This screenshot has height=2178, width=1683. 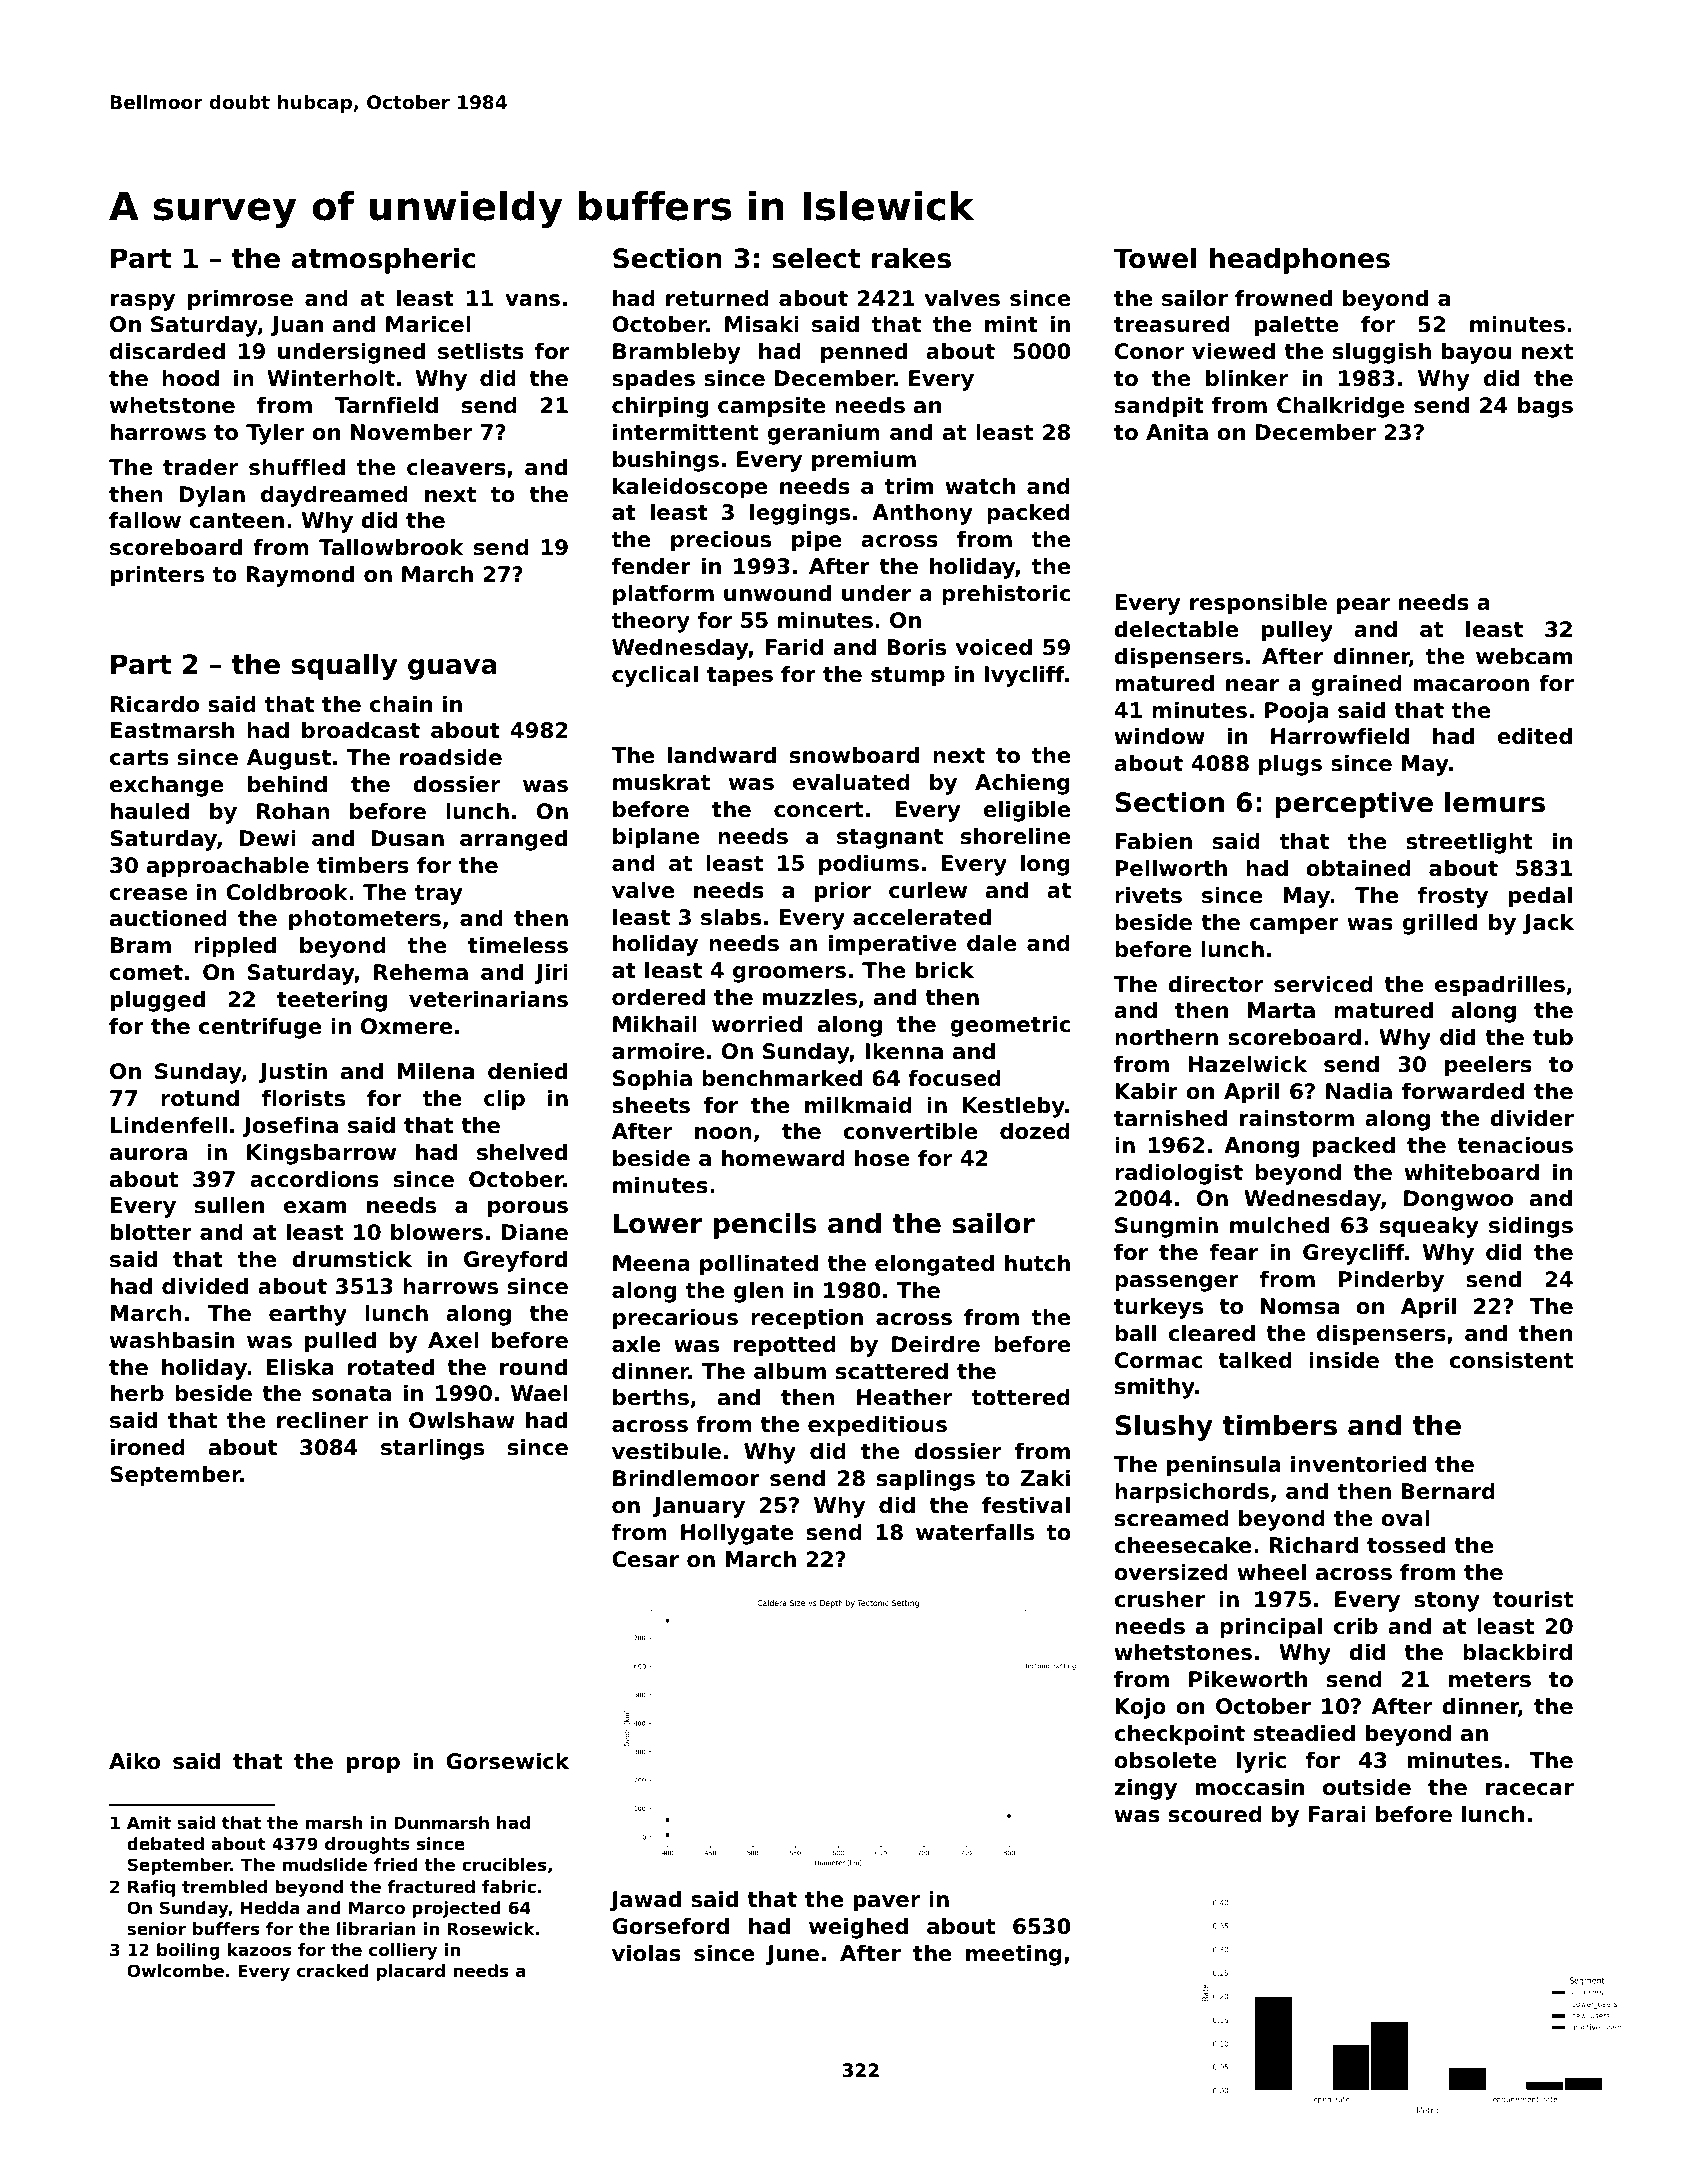 What do you see at coordinates (522, 1152) in the screenshot?
I see `shelved` at bounding box center [522, 1152].
